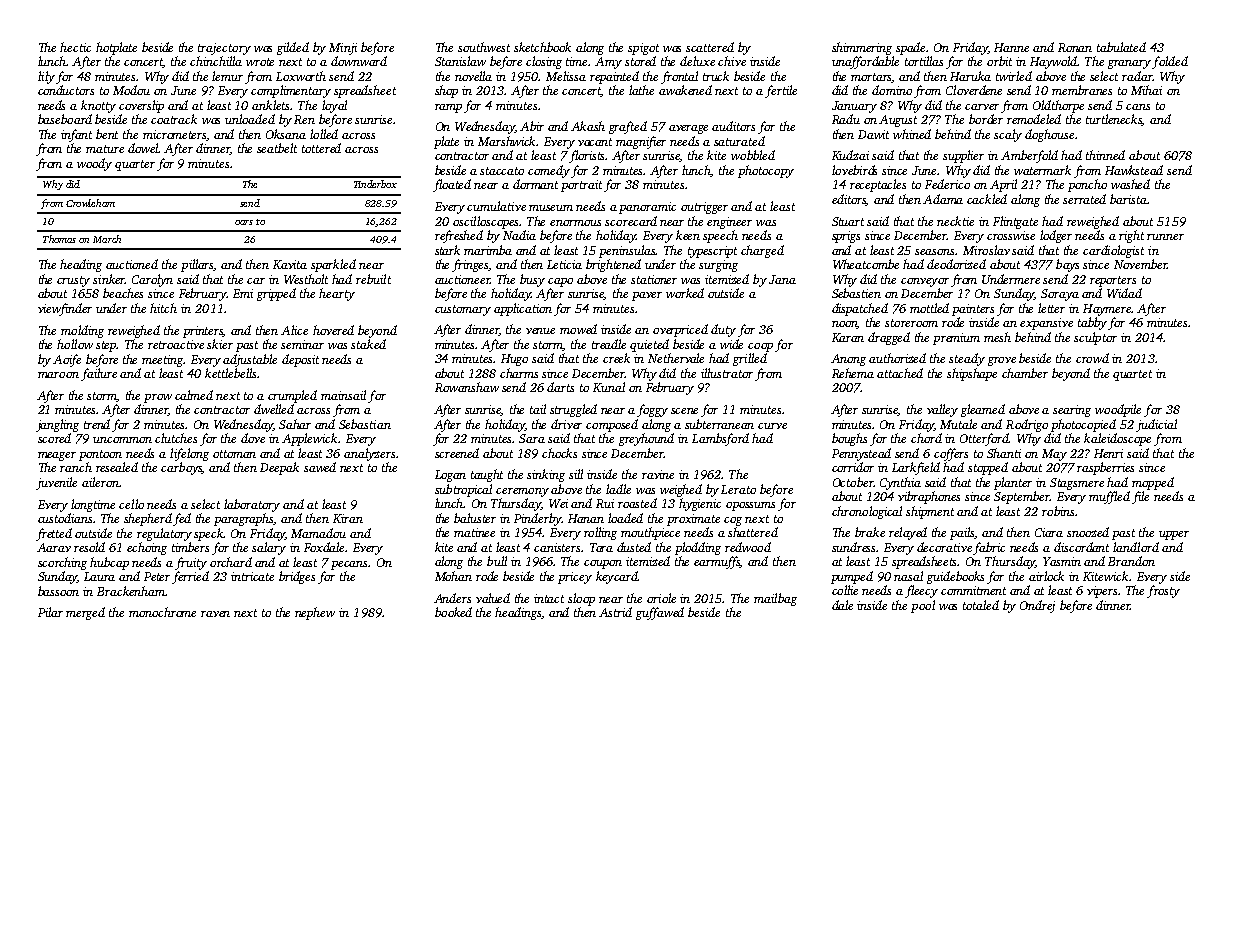  Describe the element at coordinates (911, 48) in the screenshot. I see `spade` at that location.
